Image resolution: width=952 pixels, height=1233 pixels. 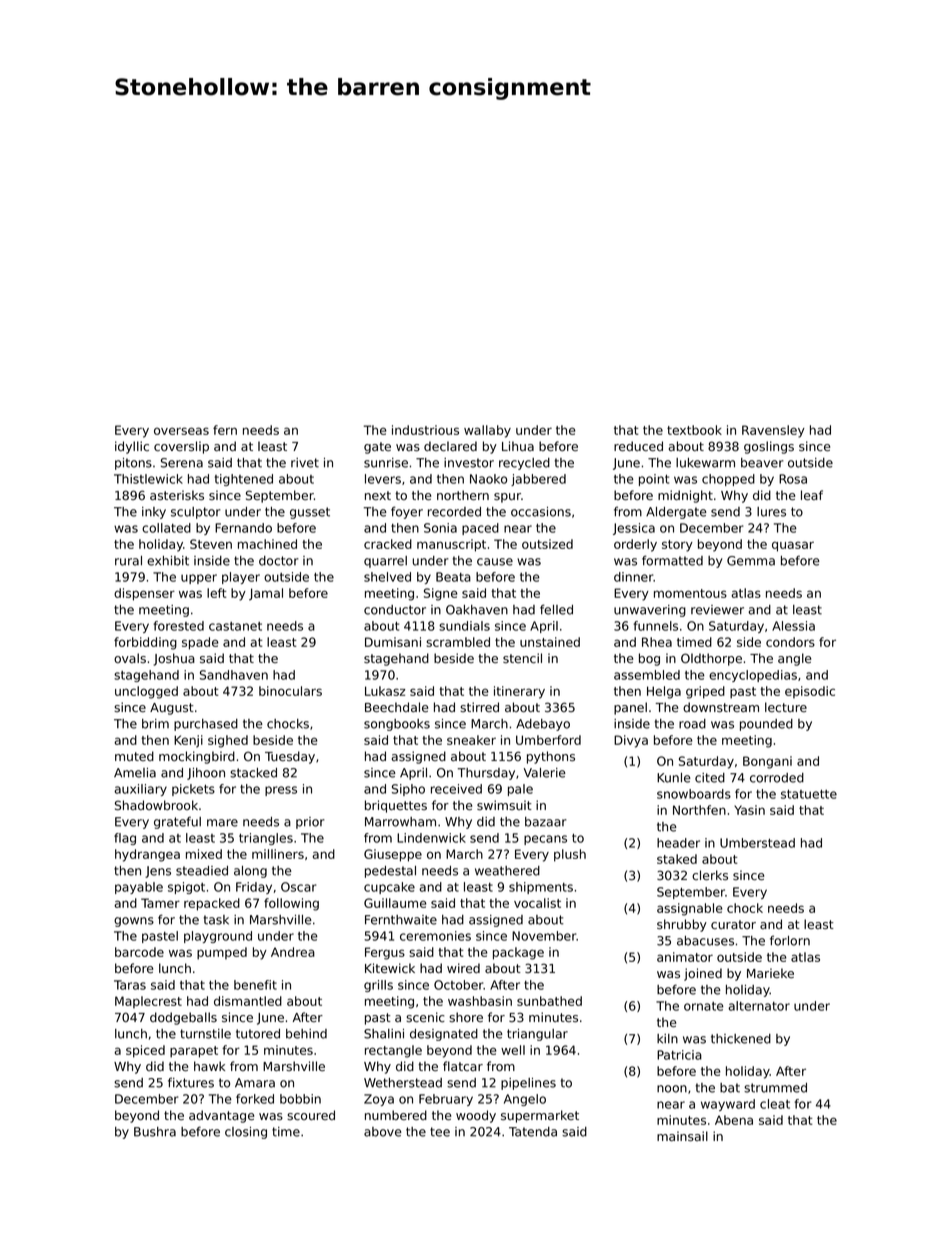 What do you see at coordinates (431, 838) in the screenshot?
I see `Lindenwick` at bounding box center [431, 838].
